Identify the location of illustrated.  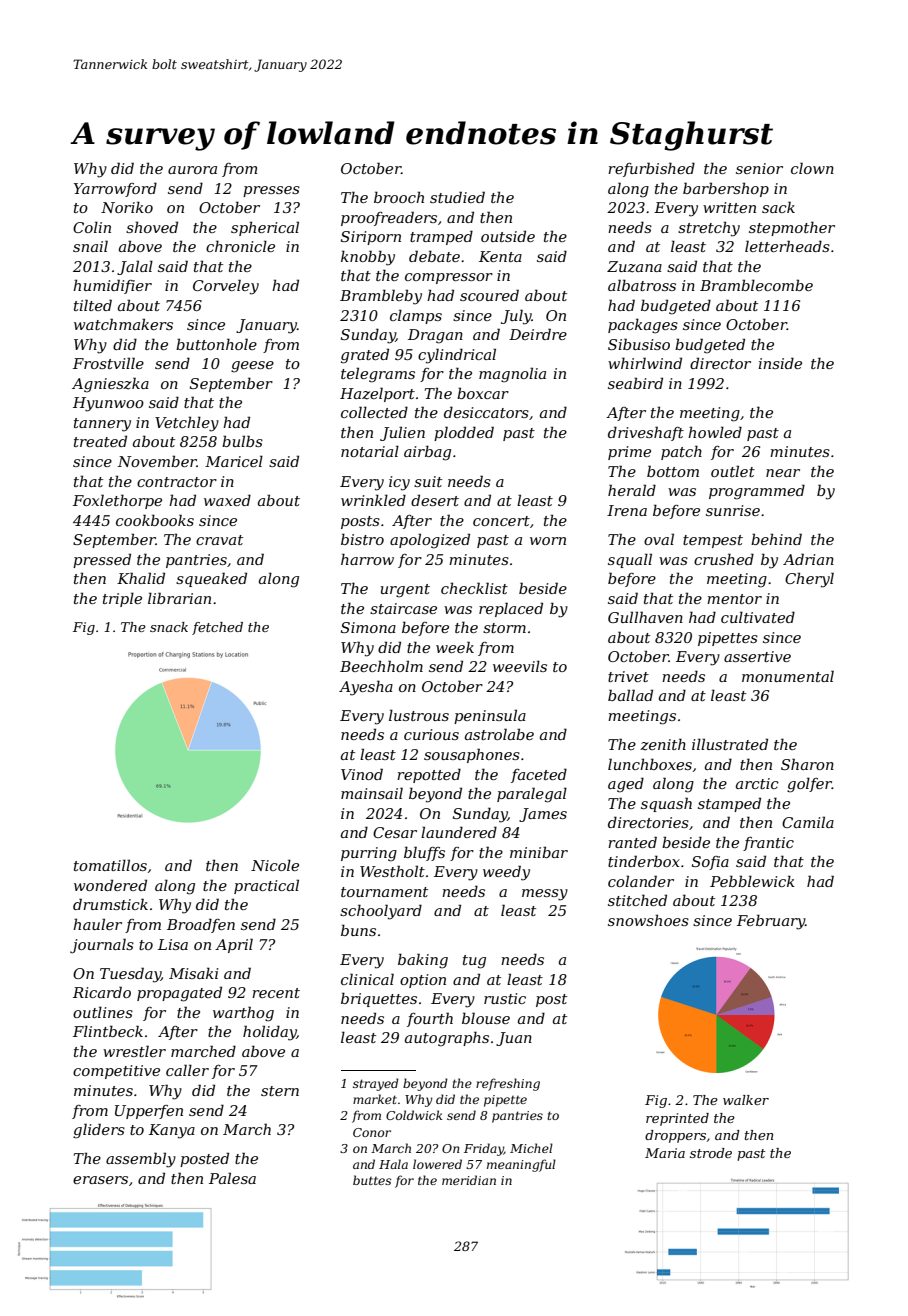
(730, 744).
